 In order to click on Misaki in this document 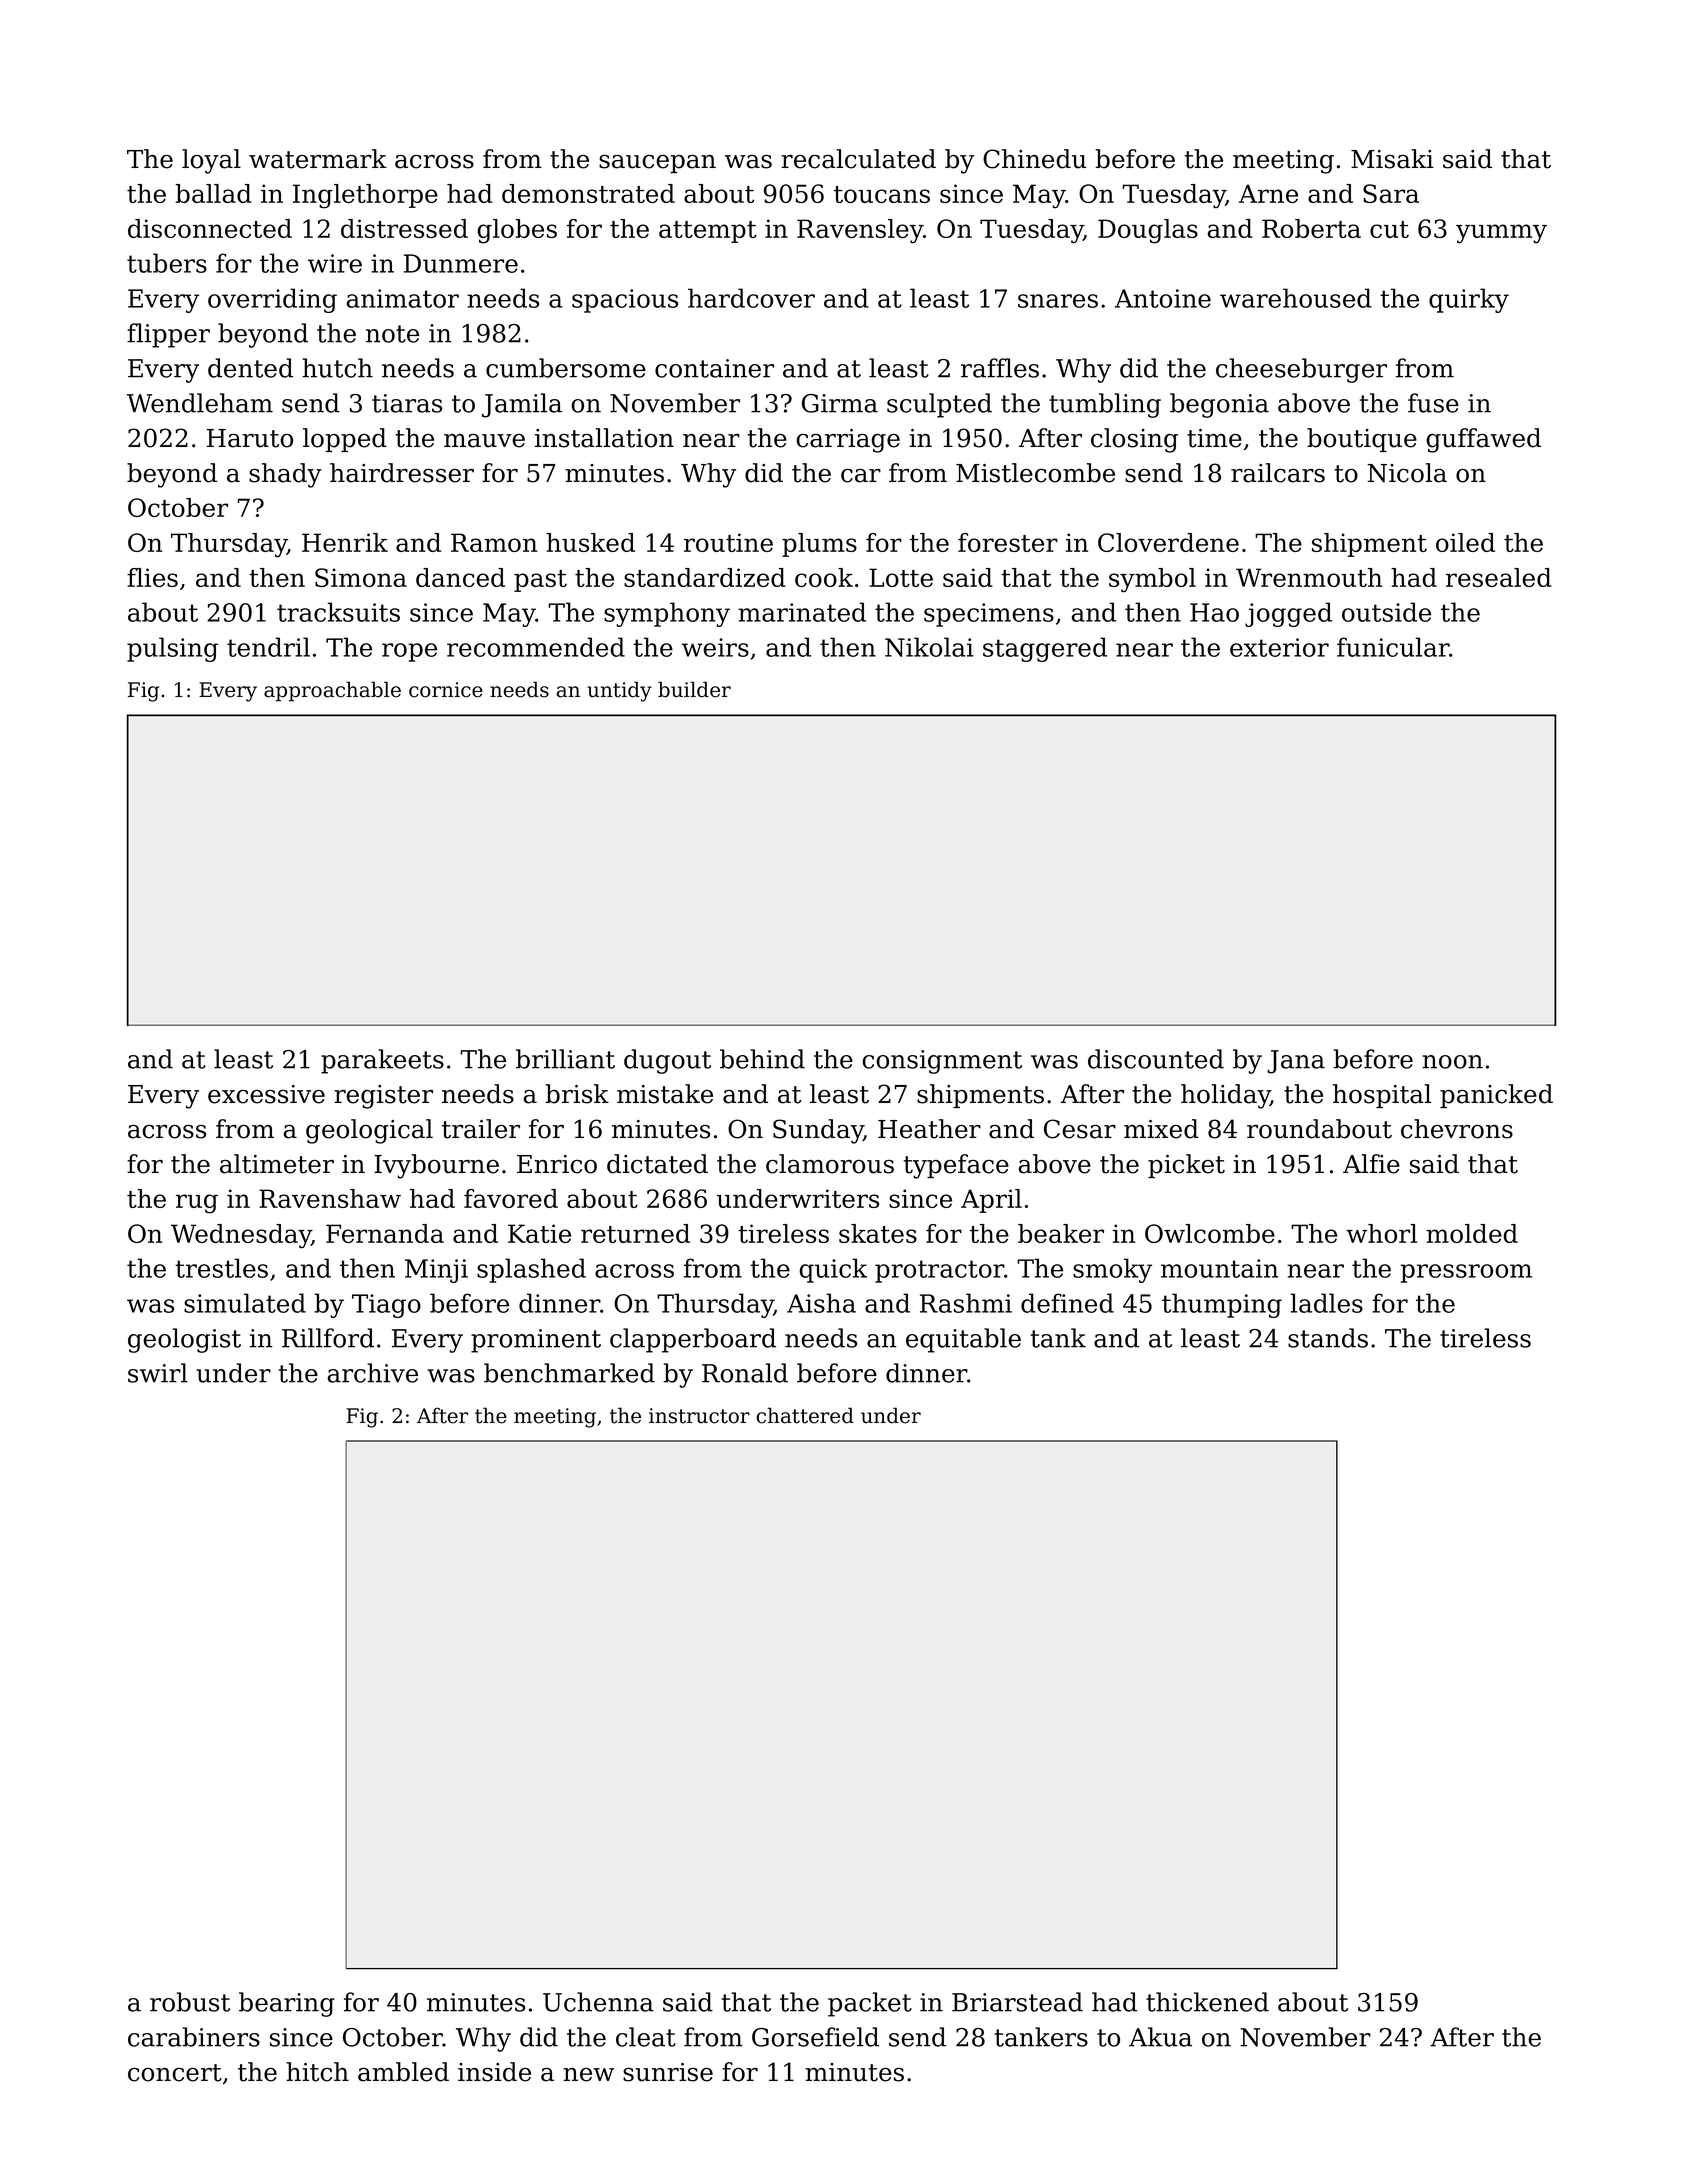, I will do `click(1392, 159)`.
